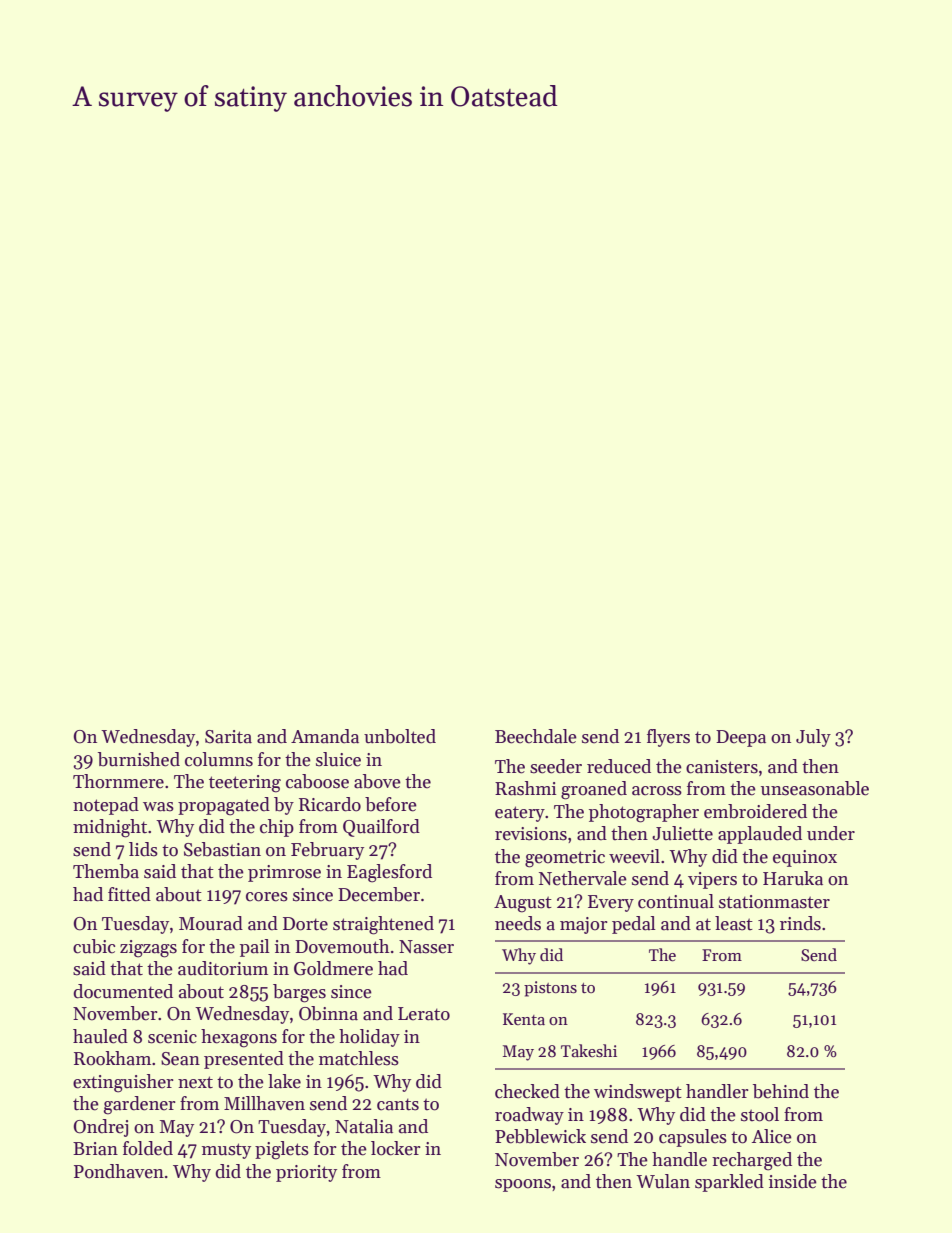  What do you see at coordinates (222, 849) in the document?
I see `Sebastian` at bounding box center [222, 849].
